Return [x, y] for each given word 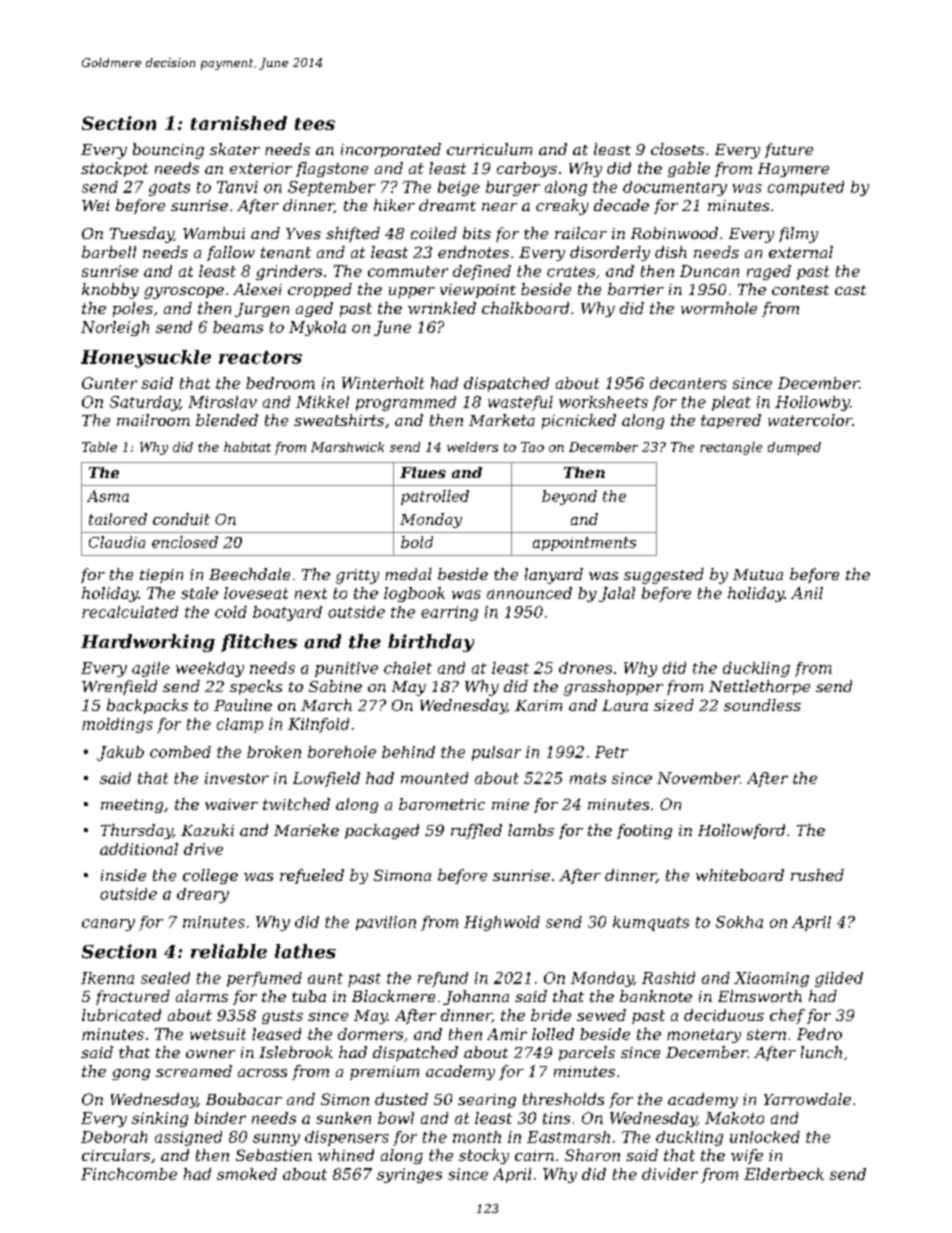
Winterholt [383, 383]
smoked [247, 1174]
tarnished [239, 123]
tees [315, 124]
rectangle [731, 448]
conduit [181, 519]
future [789, 150]
